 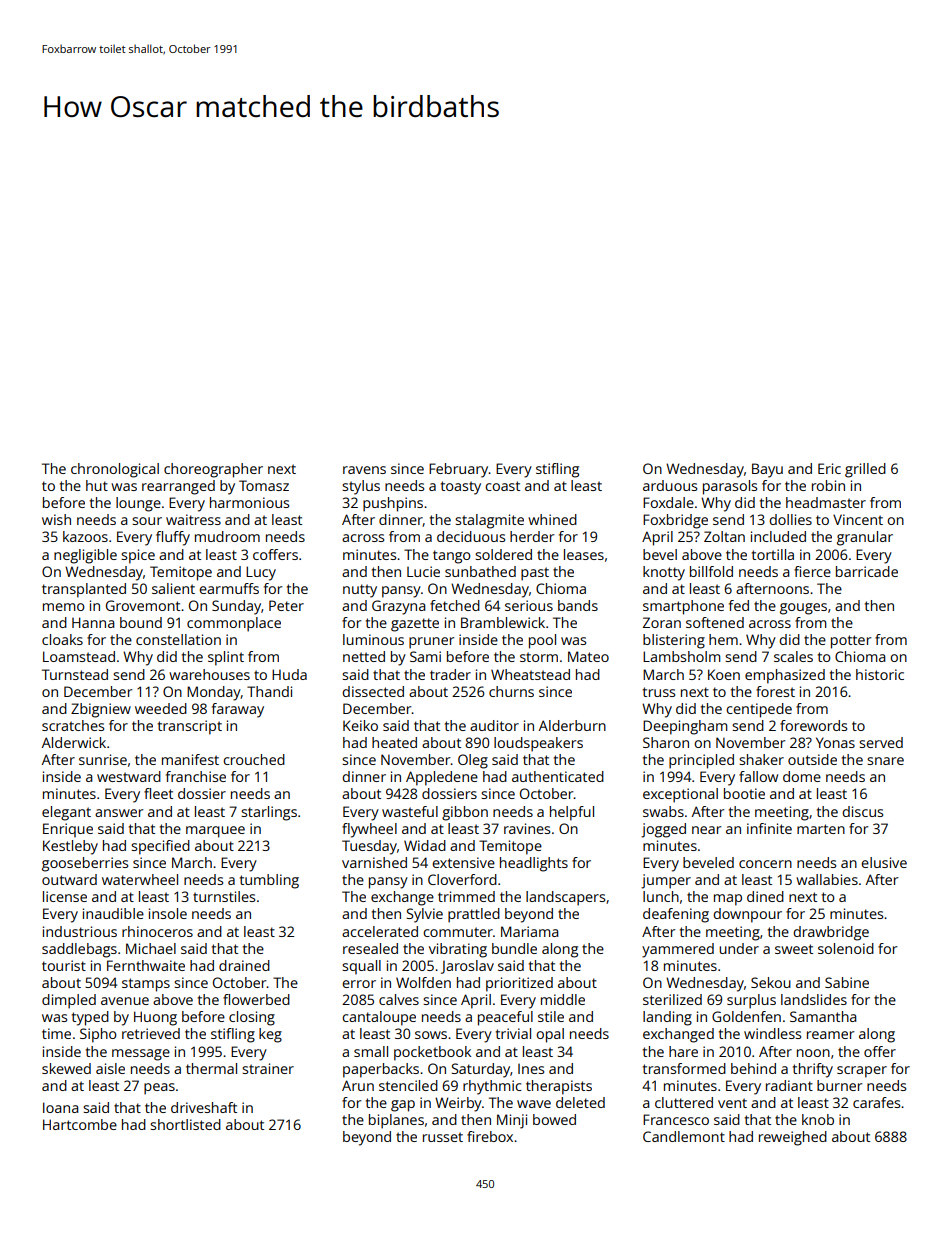 What do you see at coordinates (862, 811) in the screenshot?
I see `discus` at bounding box center [862, 811].
